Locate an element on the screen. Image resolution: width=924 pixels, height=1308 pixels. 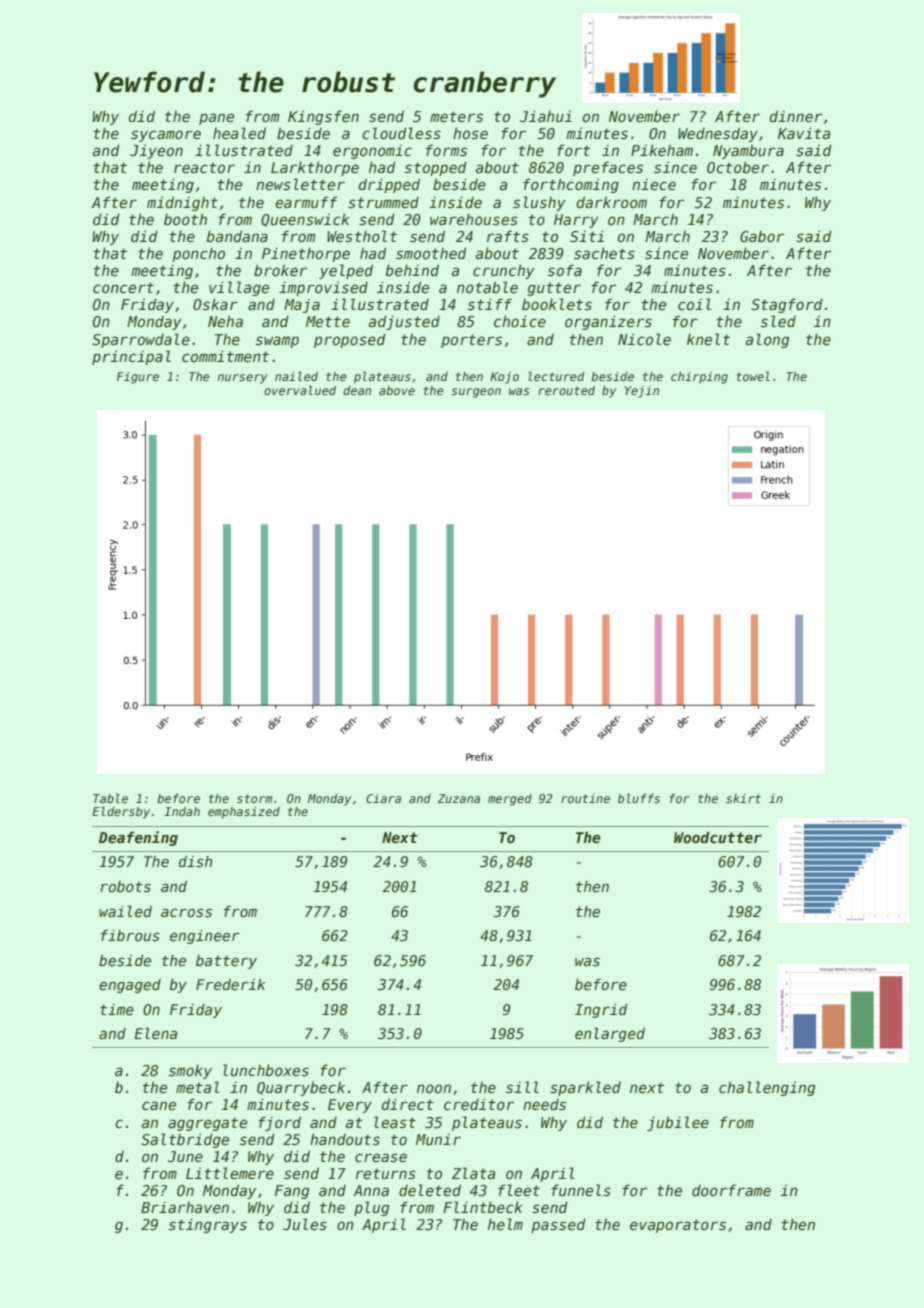
Eldersby is located at coordinates (121, 813).
